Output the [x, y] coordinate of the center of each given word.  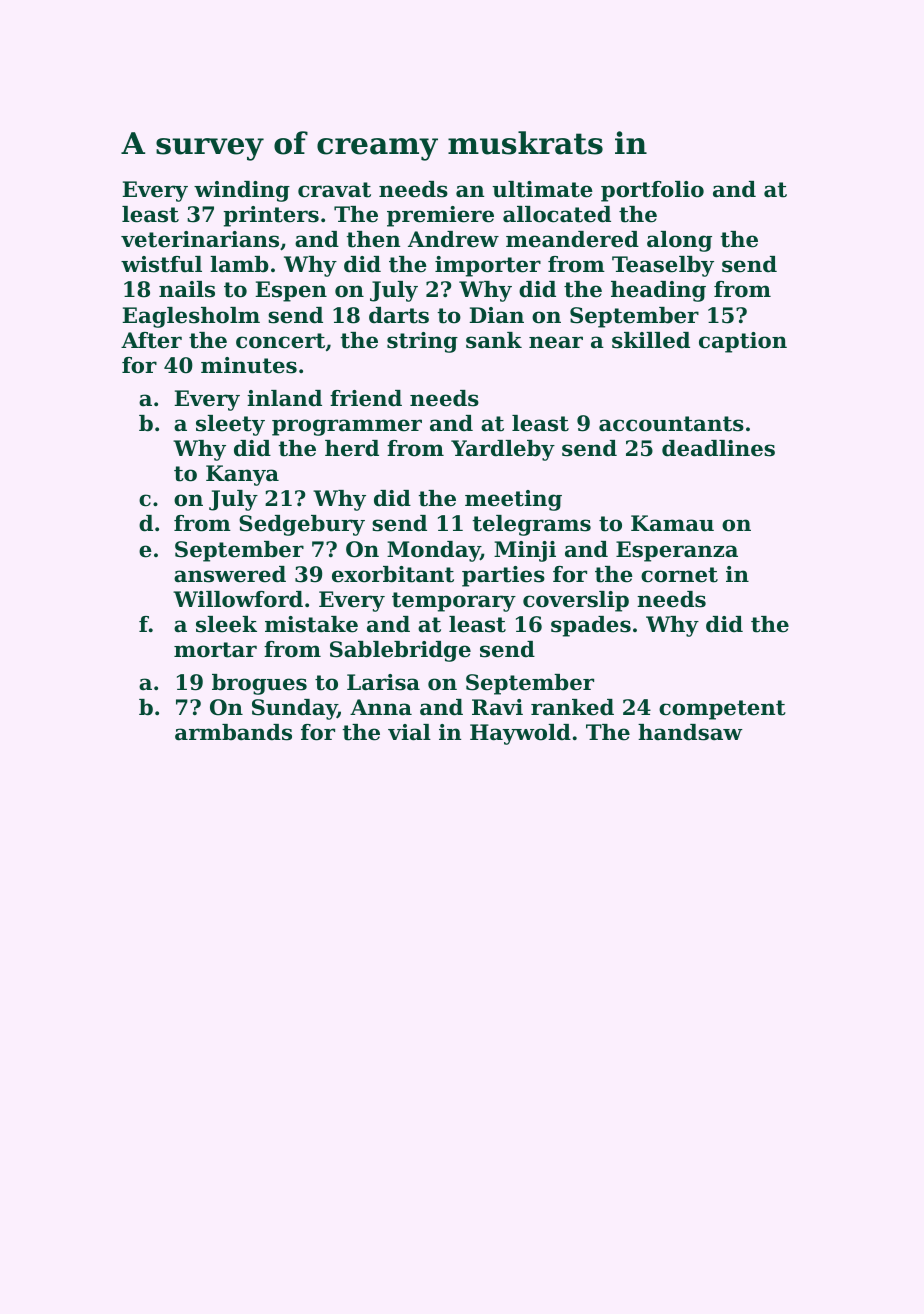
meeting [513, 500]
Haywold [520, 734]
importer [488, 266]
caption [743, 342]
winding [242, 191]
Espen [291, 291]
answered [230, 574]
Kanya [242, 475]
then [373, 239]
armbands [233, 732]
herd [352, 448]
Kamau [672, 523]
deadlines [718, 448]
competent [722, 710]
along [679, 241]
